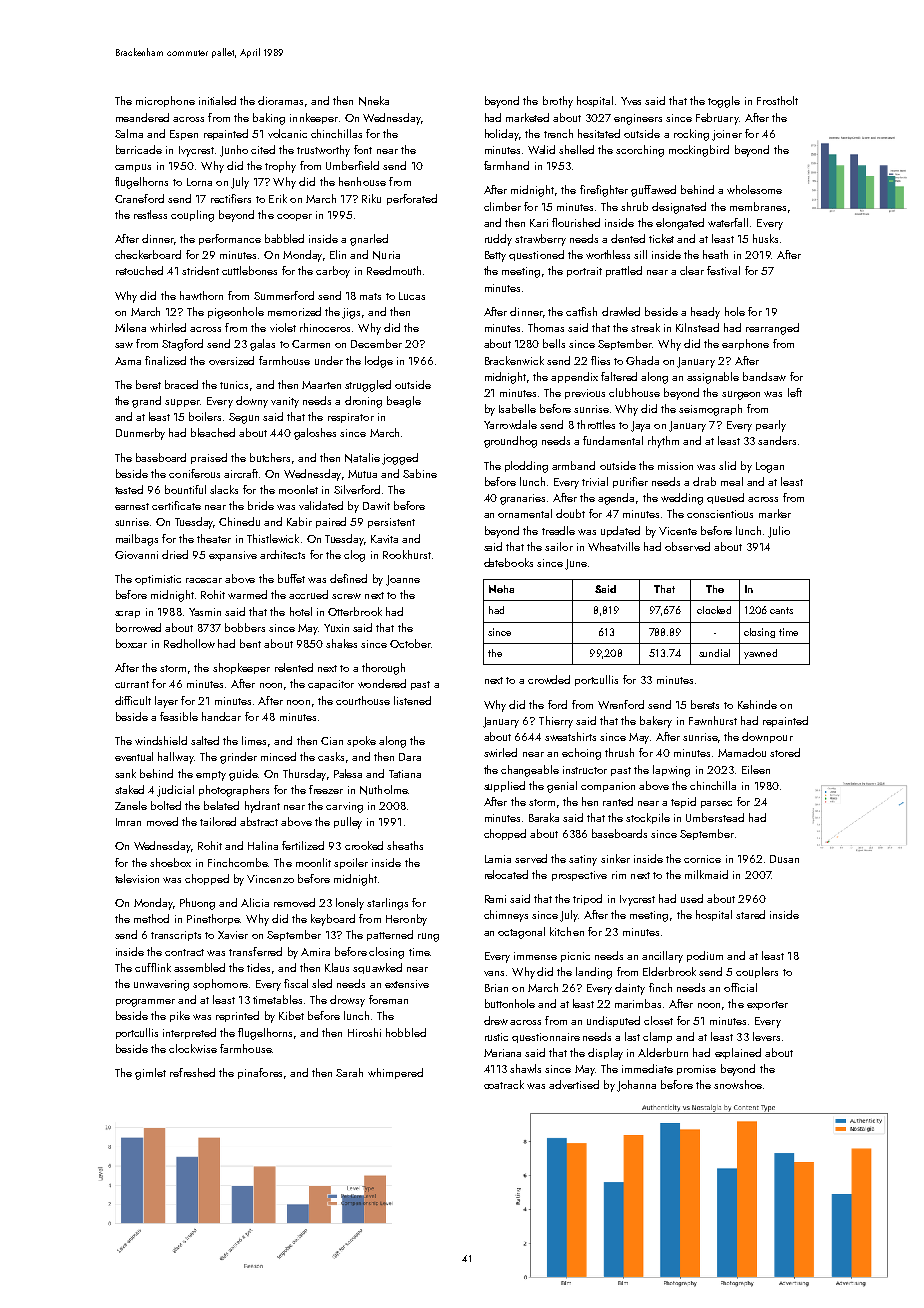  Describe the element at coordinates (130, 327) in the document. I see `Milena` at that location.
